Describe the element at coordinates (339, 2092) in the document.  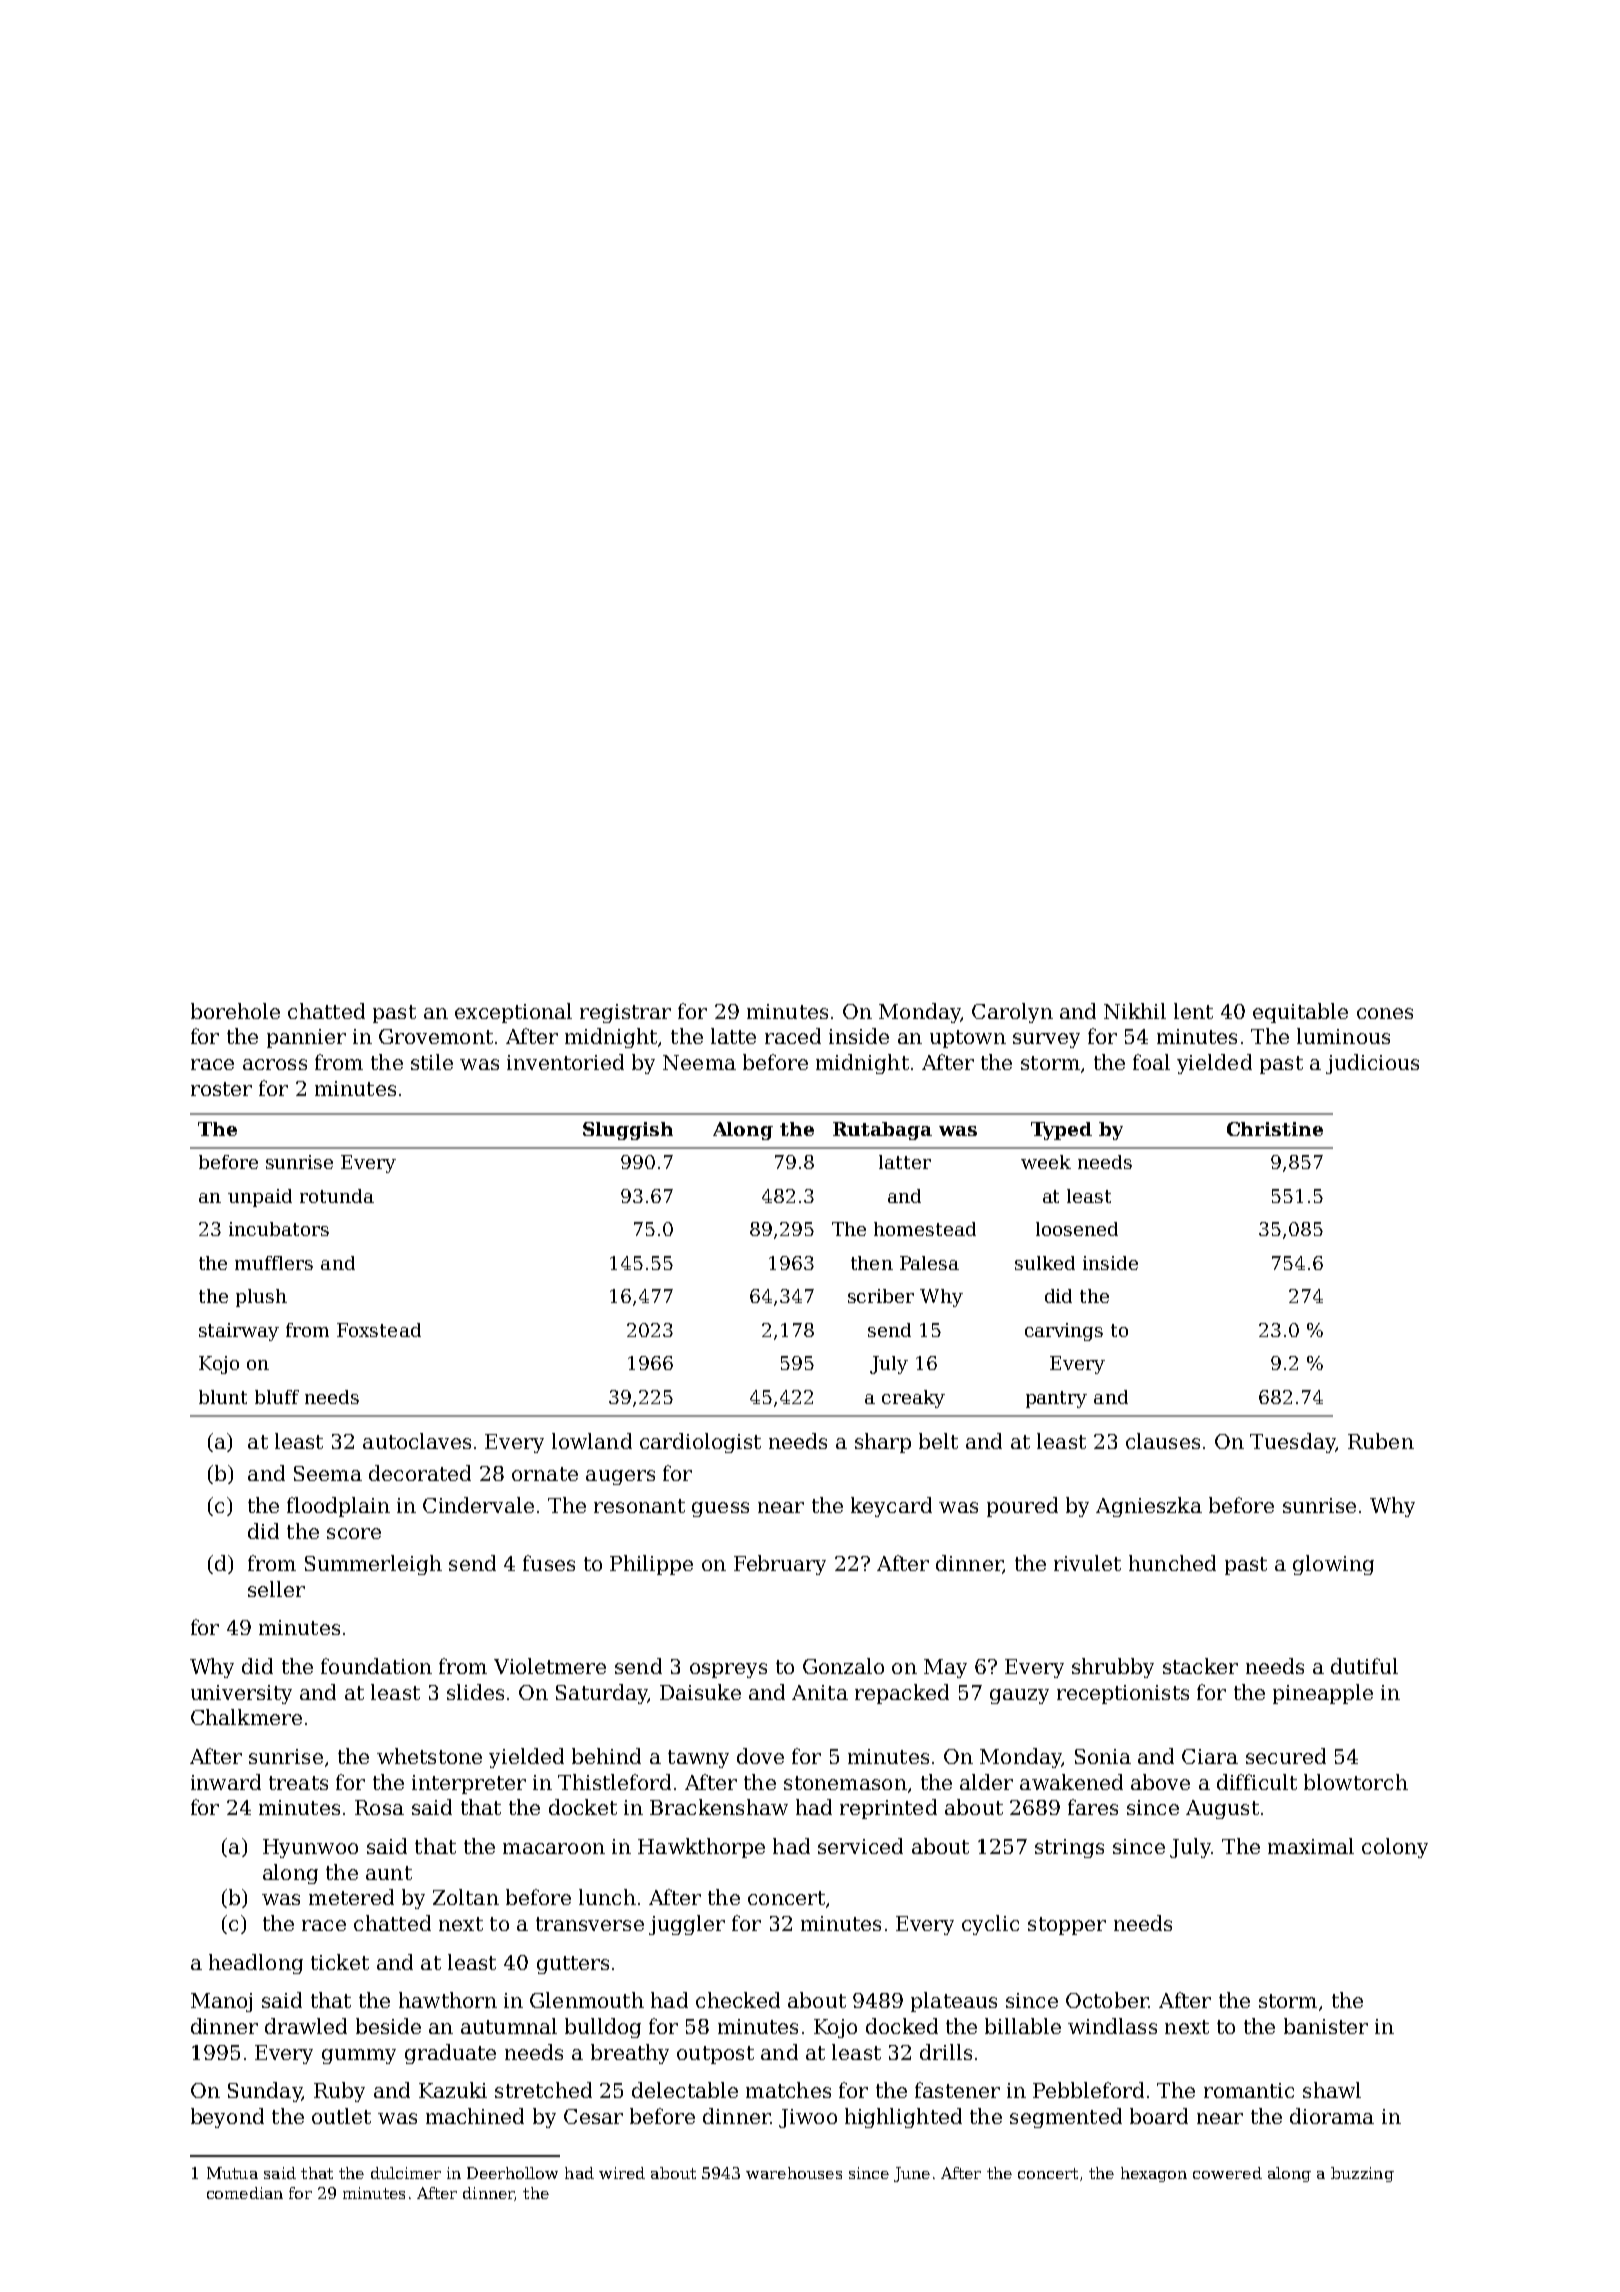
I see `Ruby` at that location.
